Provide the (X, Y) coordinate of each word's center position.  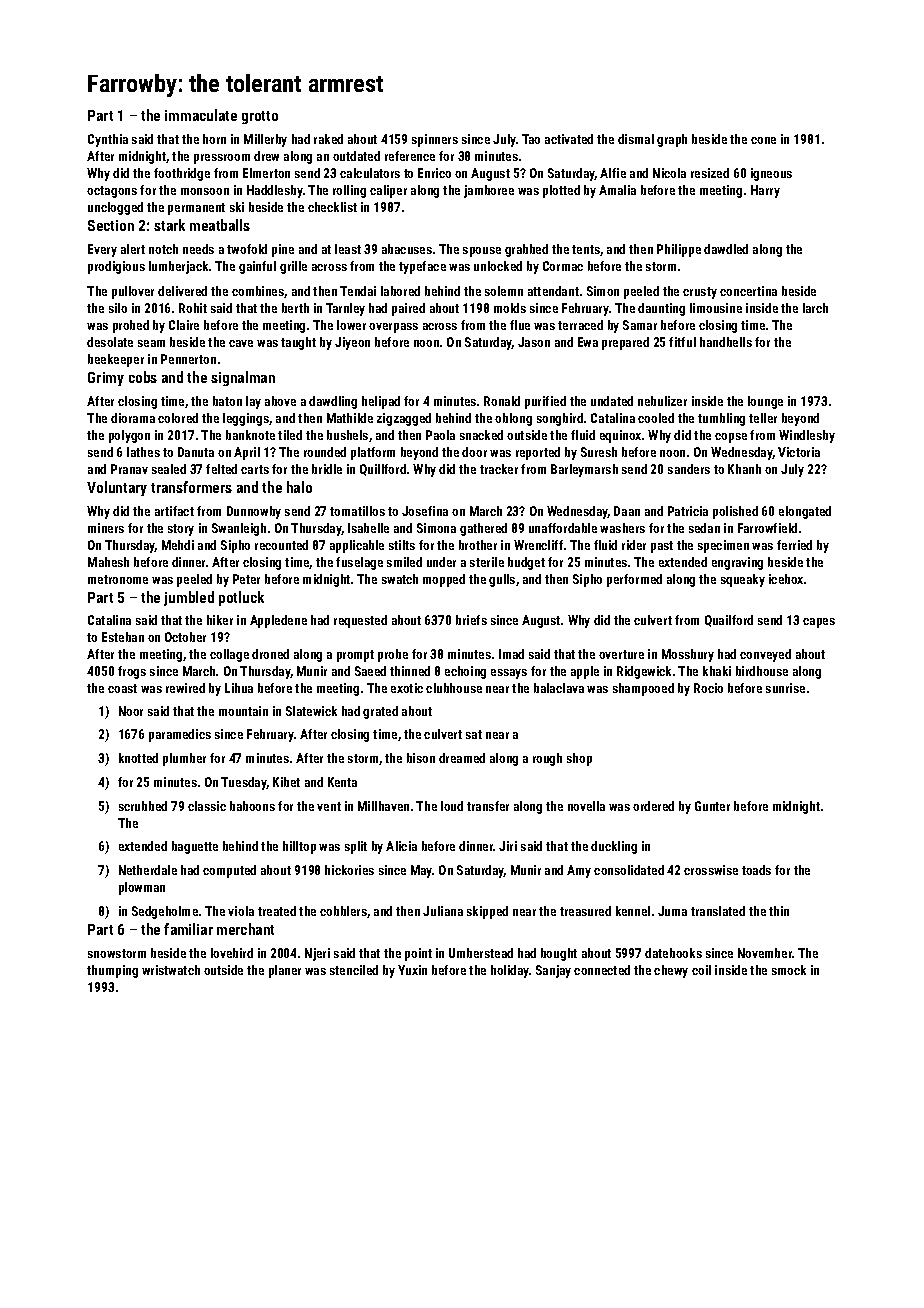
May (422, 871)
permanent (196, 209)
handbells (726, 342)
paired (408, 309)
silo (118, 308)
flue (520, 325)
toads (756, 870)
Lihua (239, 688)
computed (229, 871)
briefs (471, 620)
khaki (717, 671)
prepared (625, 343)
